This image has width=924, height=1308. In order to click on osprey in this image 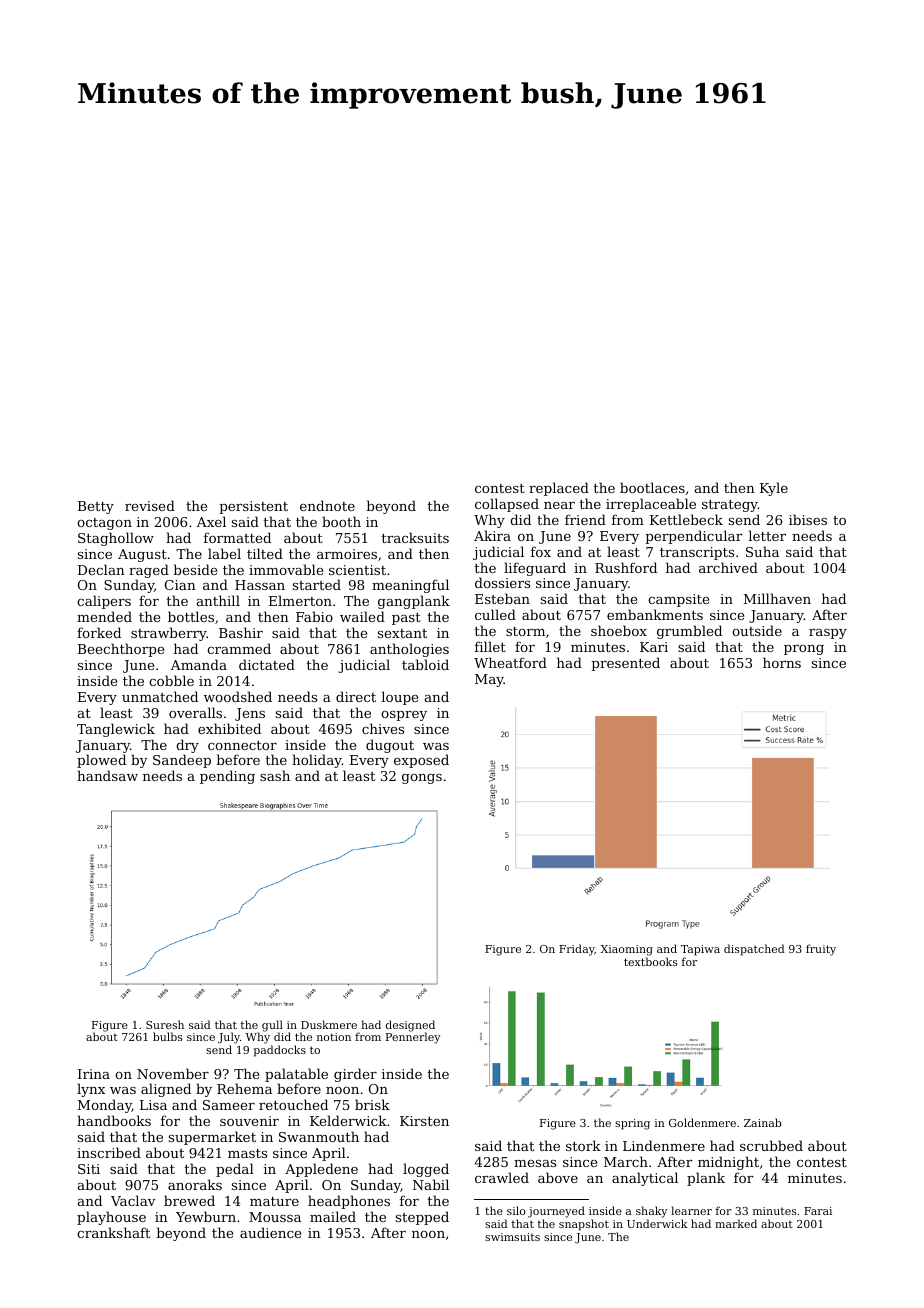, I will do `click(404, 716)`.
